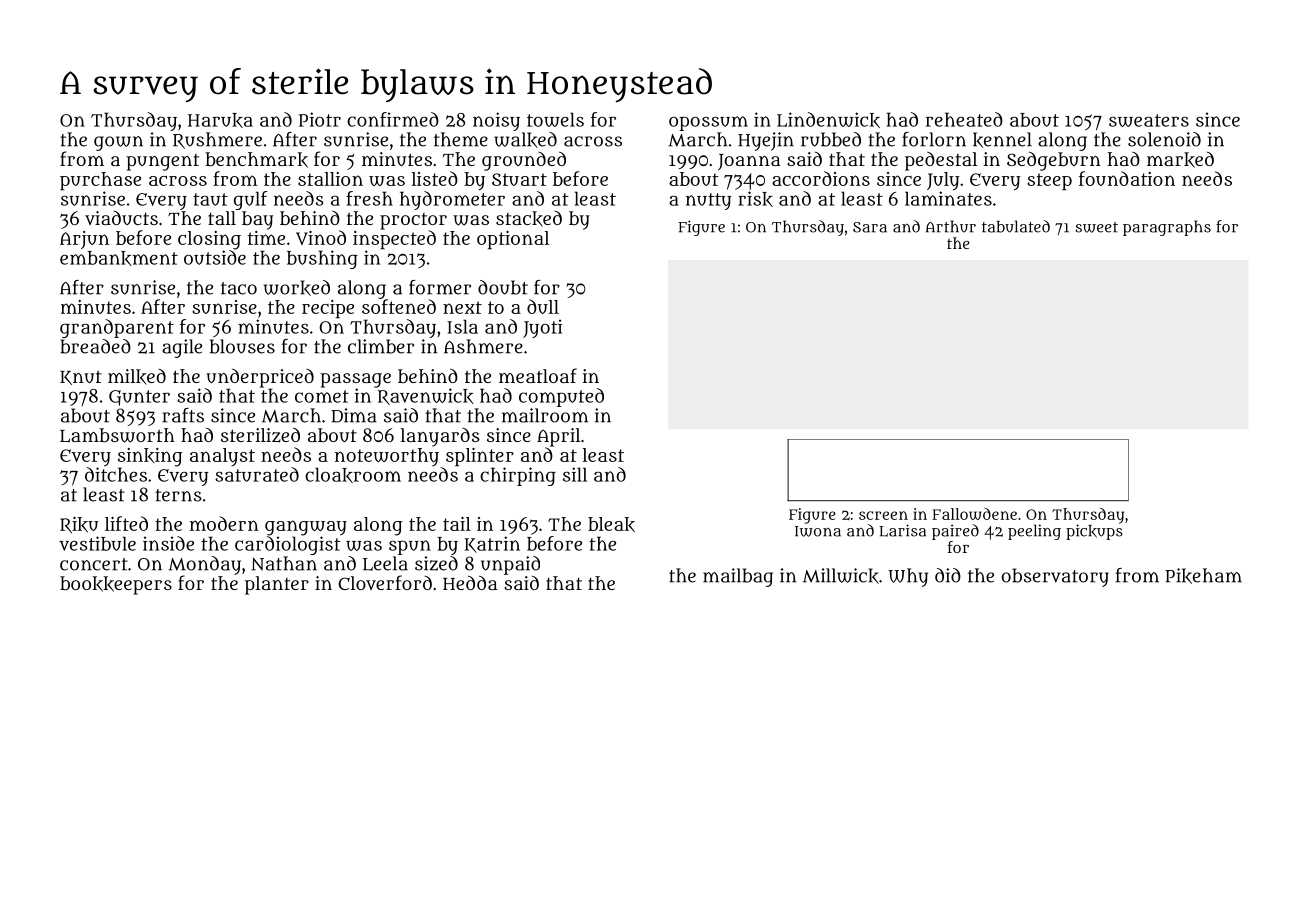 This screenshot has width=1308, height=924. What do you see at coordinates (117, 328) in the screenshot?
I see `grandparent` at bounding box center [117, 328].
